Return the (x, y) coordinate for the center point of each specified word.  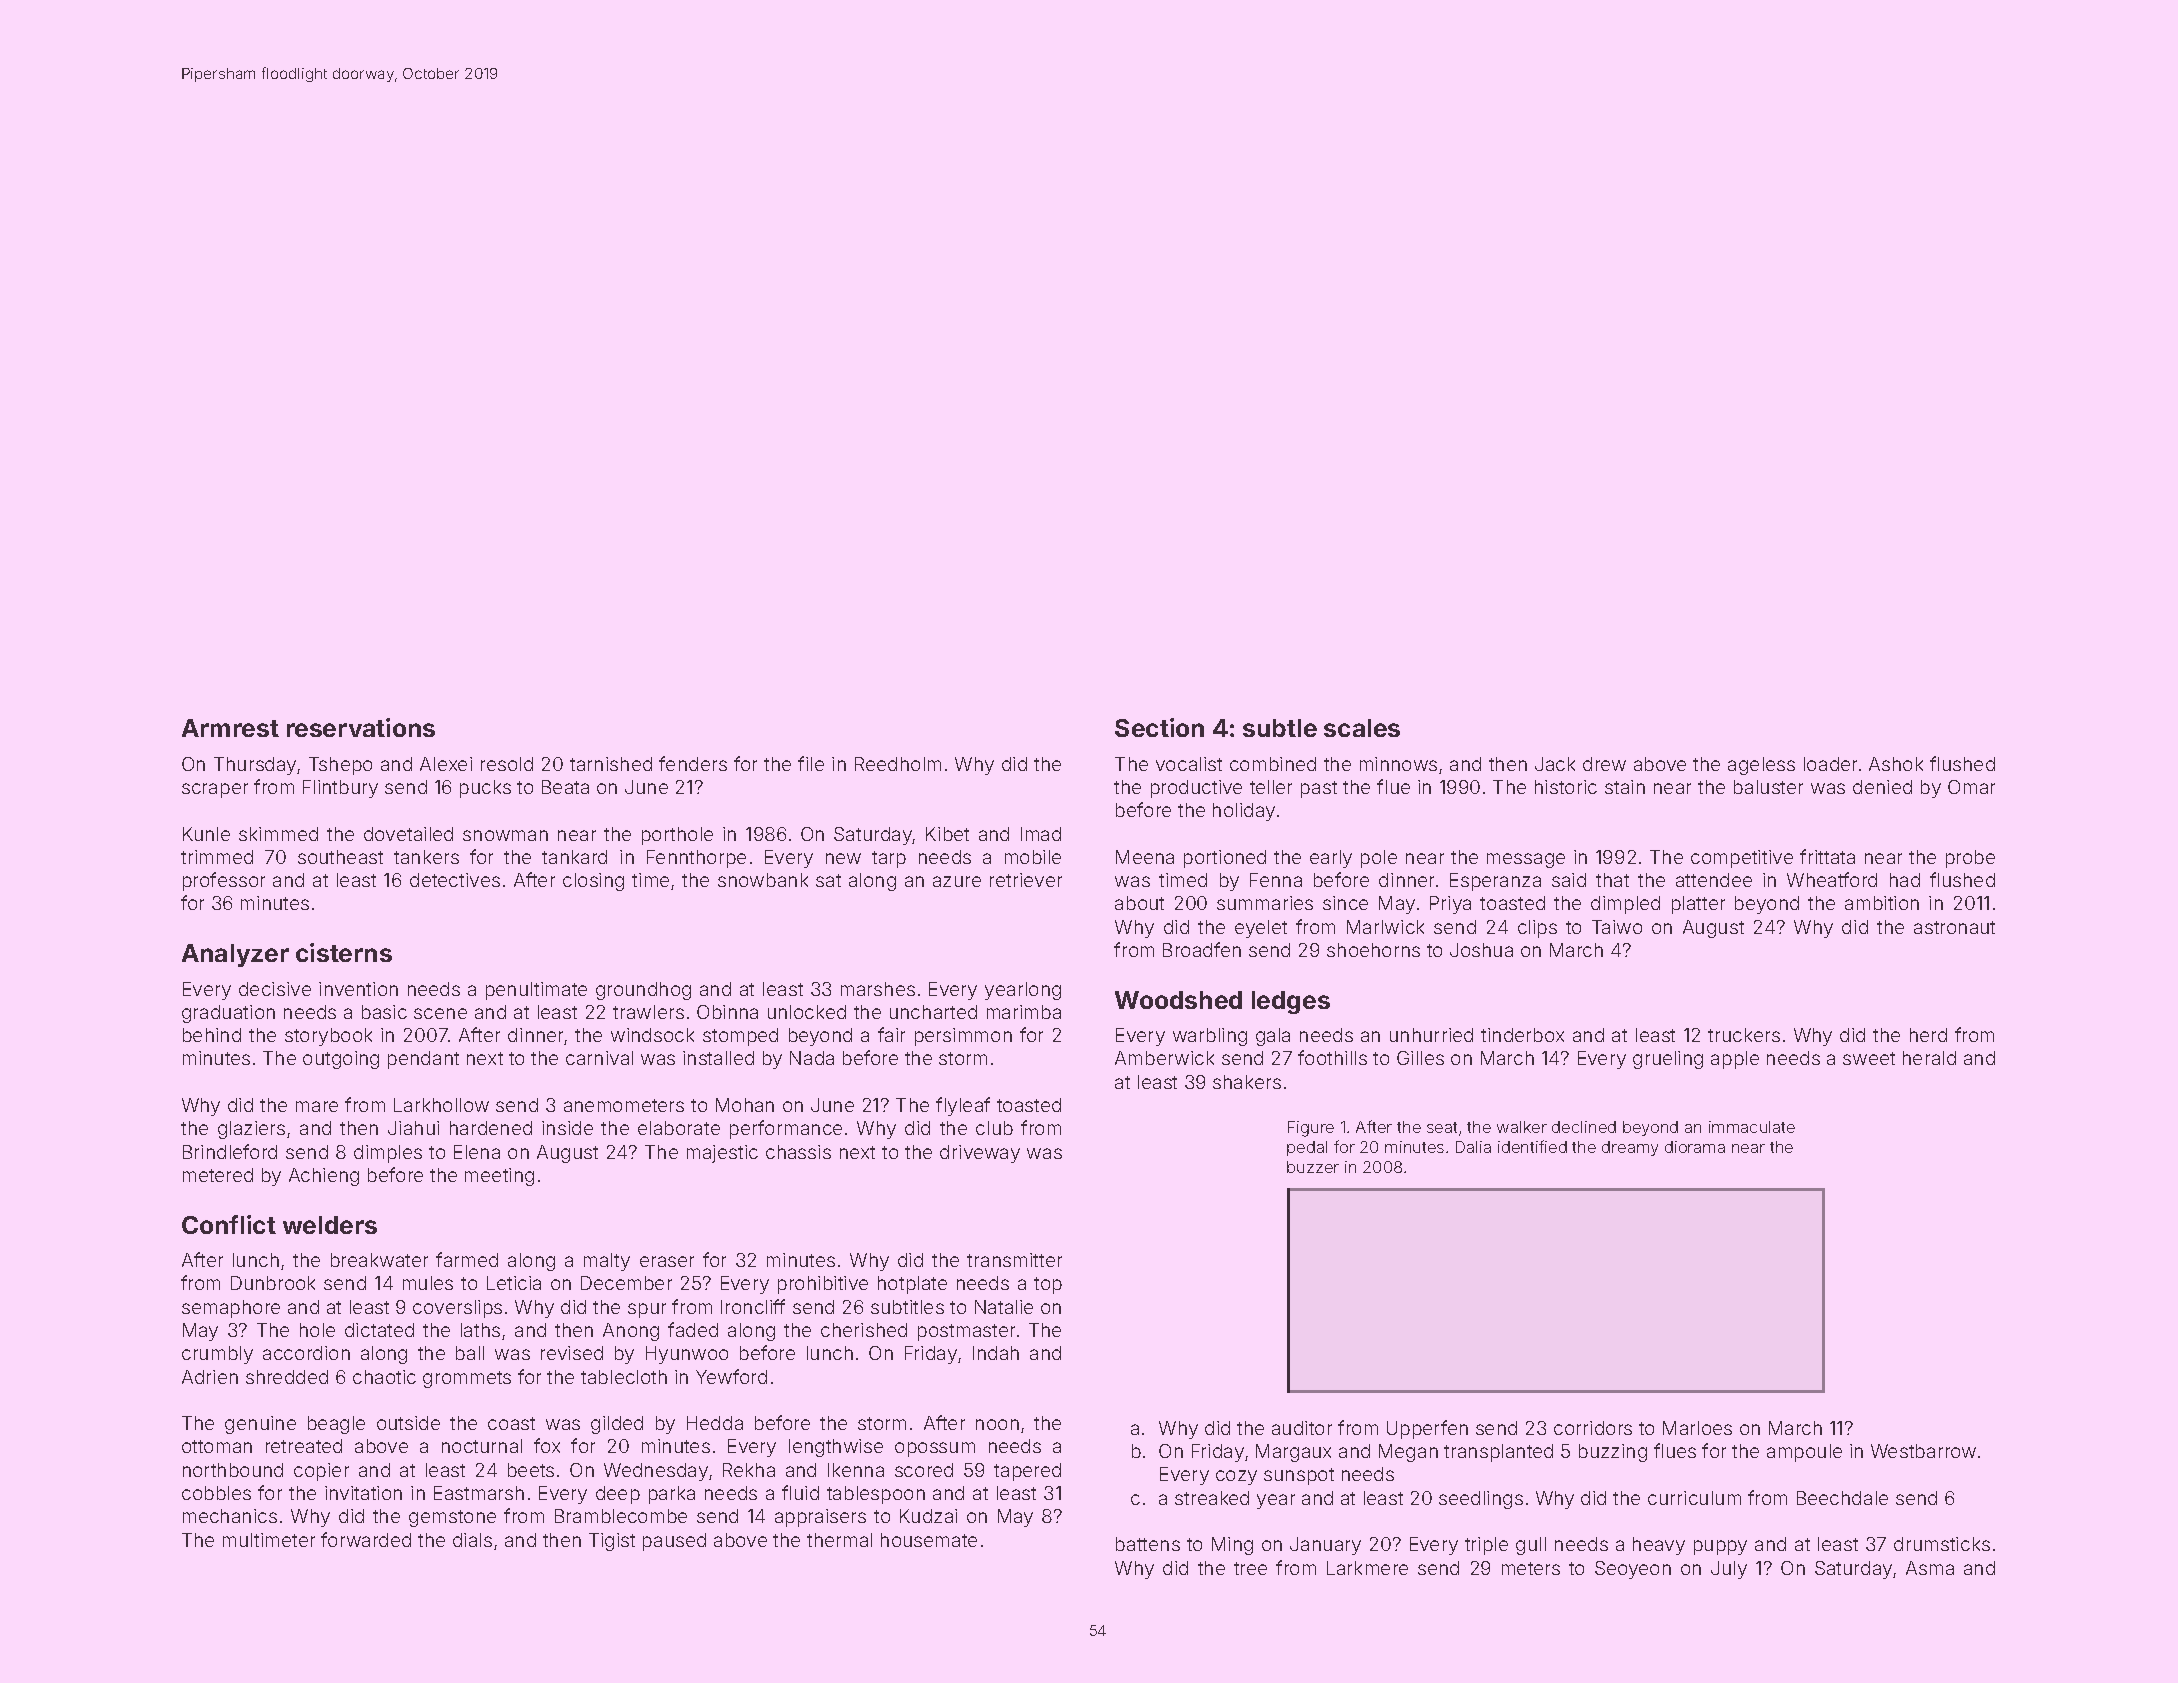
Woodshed (1178, 1000)
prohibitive (823, 1285)
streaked (1212, 1498)
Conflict (229, 1224)
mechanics (230, 1516)
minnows (1398, 764)
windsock (652, 1035)
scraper (215, 790)
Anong (631, 1332)
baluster (1768, 787)
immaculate (1752, 1127)
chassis (798, 1152)
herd (1928, 1035)
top (1048, 1285)
